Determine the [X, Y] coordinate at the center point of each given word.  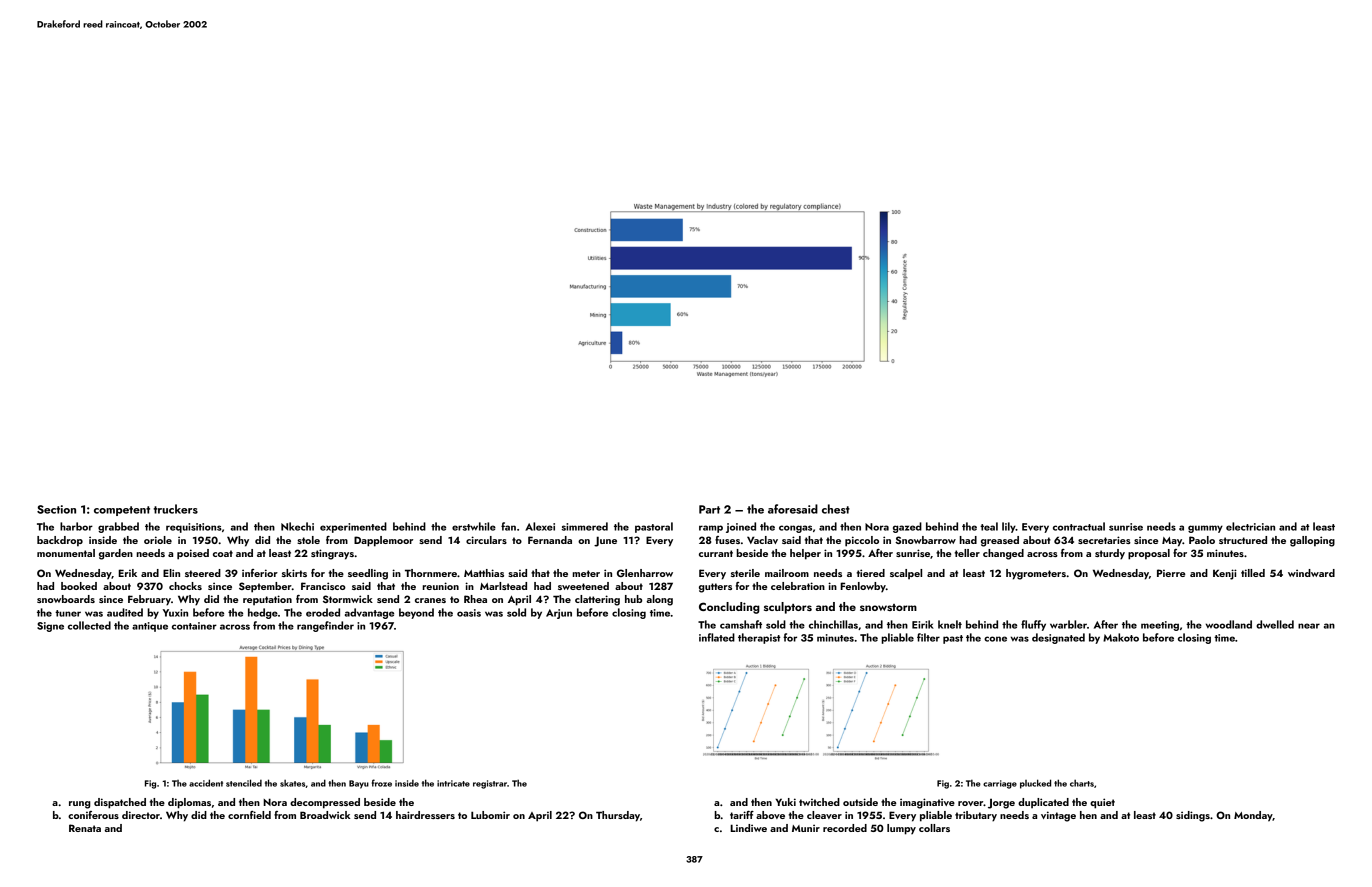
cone [995, 639]
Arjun [559, 614]
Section [56, 509]
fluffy [1033, 625]
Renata [85, 828]
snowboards [66, 599]
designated [1058, 638]
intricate [453, 783]
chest [836, 509]
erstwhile [474, 526]
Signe [50, 627]
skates [292, 783]
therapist [759, 638]
